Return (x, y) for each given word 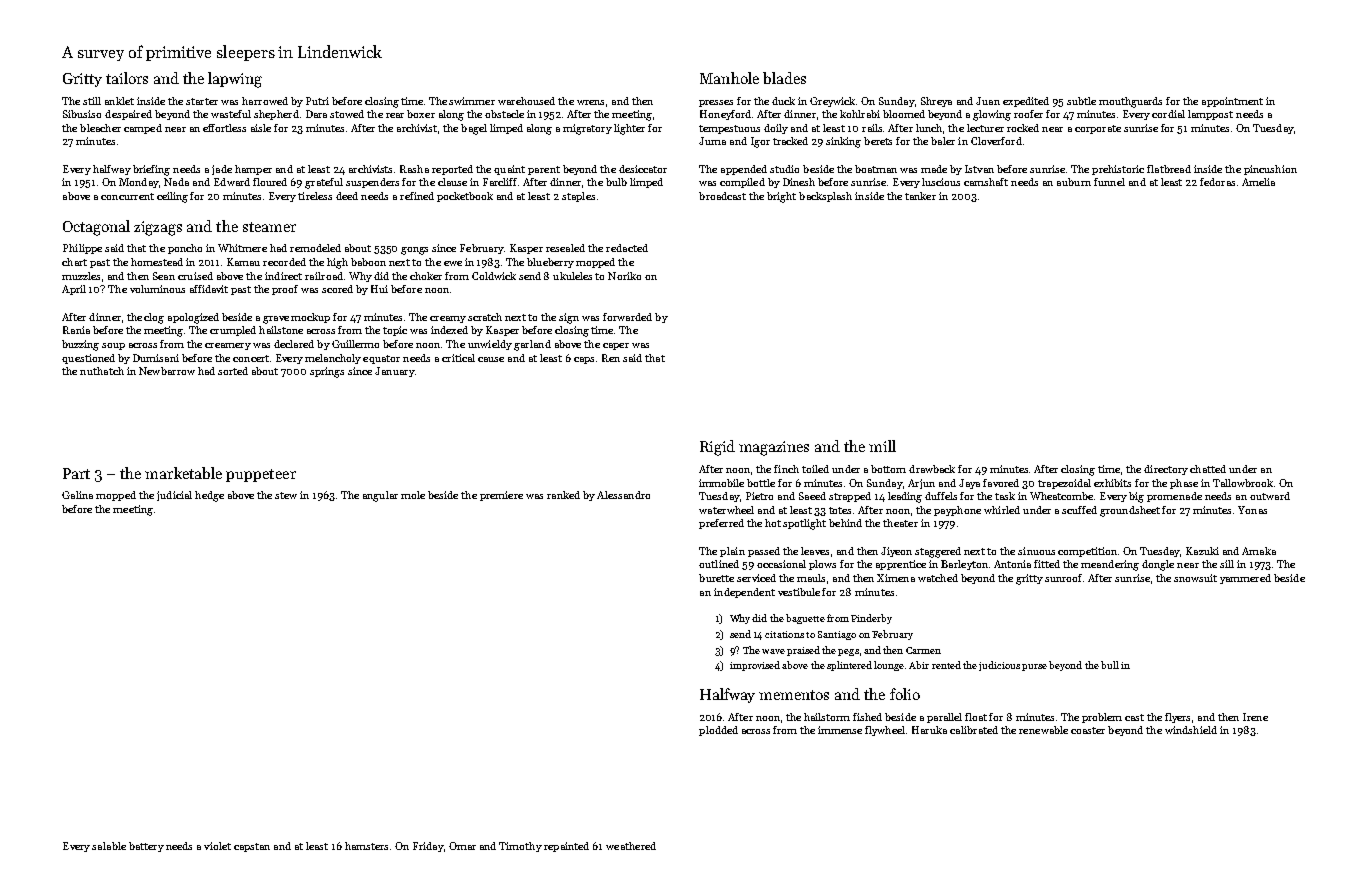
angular (380, 496)
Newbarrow (167, 371)
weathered (631, 846)
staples (578, 197)
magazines (774, 448)
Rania (76, 330)
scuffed (1079, 510)
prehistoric (1118, 170)
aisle (261, 128)
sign (569, 318)
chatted (1208, 469)
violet (217, 846)
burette (716, 578)
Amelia (1258, 182)
